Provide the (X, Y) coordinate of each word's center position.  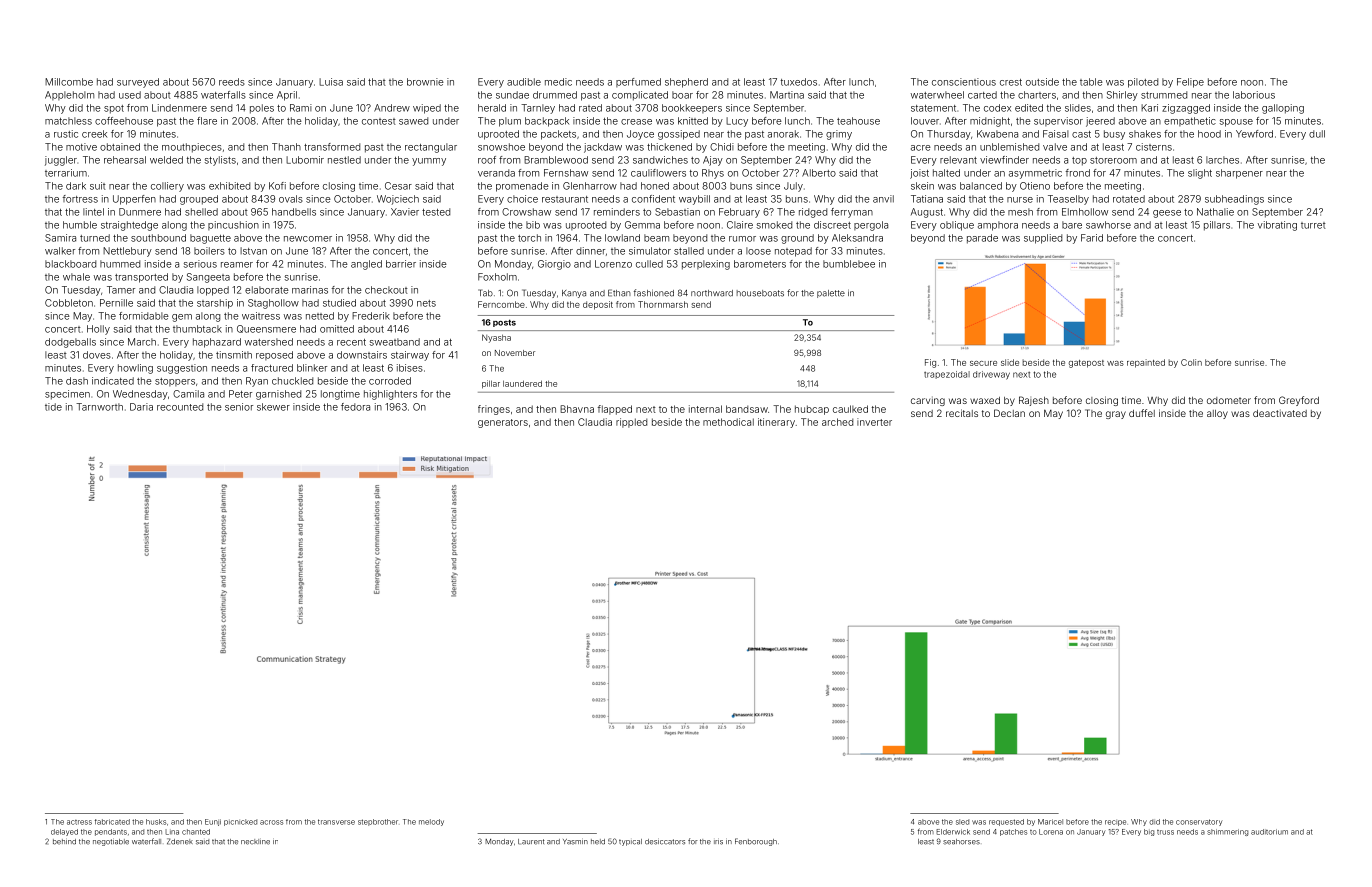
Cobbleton (69, 303)
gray (1116, 415)
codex (997, 108)
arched (837, 422)
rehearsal (125, 160)
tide (53, 407)
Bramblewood (556, 160)
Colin (1191, 362)
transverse (336, 822)
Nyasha (496, 338)
